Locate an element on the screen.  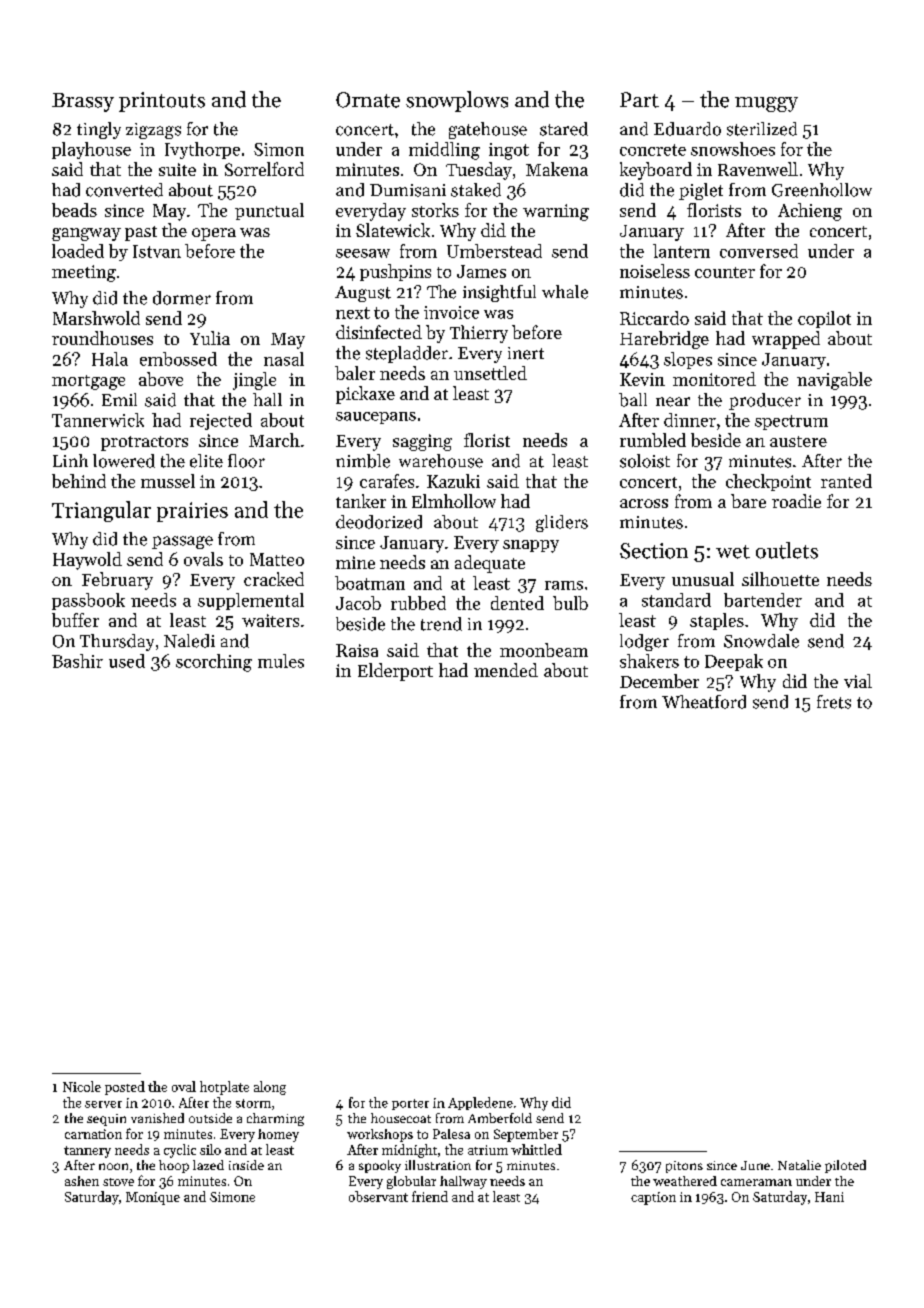
server is located at coordinates (103, 1104).
